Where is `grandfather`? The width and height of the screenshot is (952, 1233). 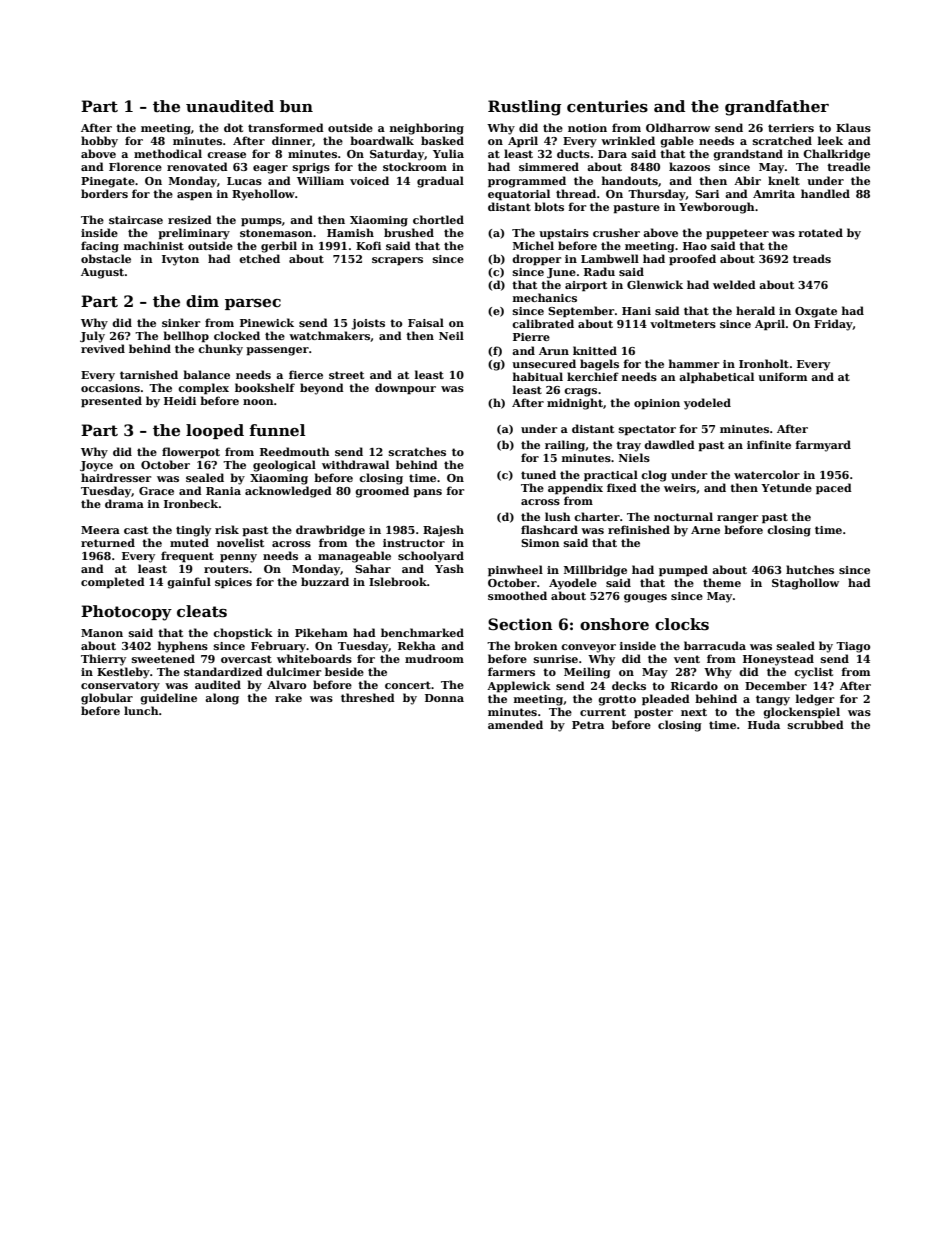
grandfather is located at coordinates (777, 108).
